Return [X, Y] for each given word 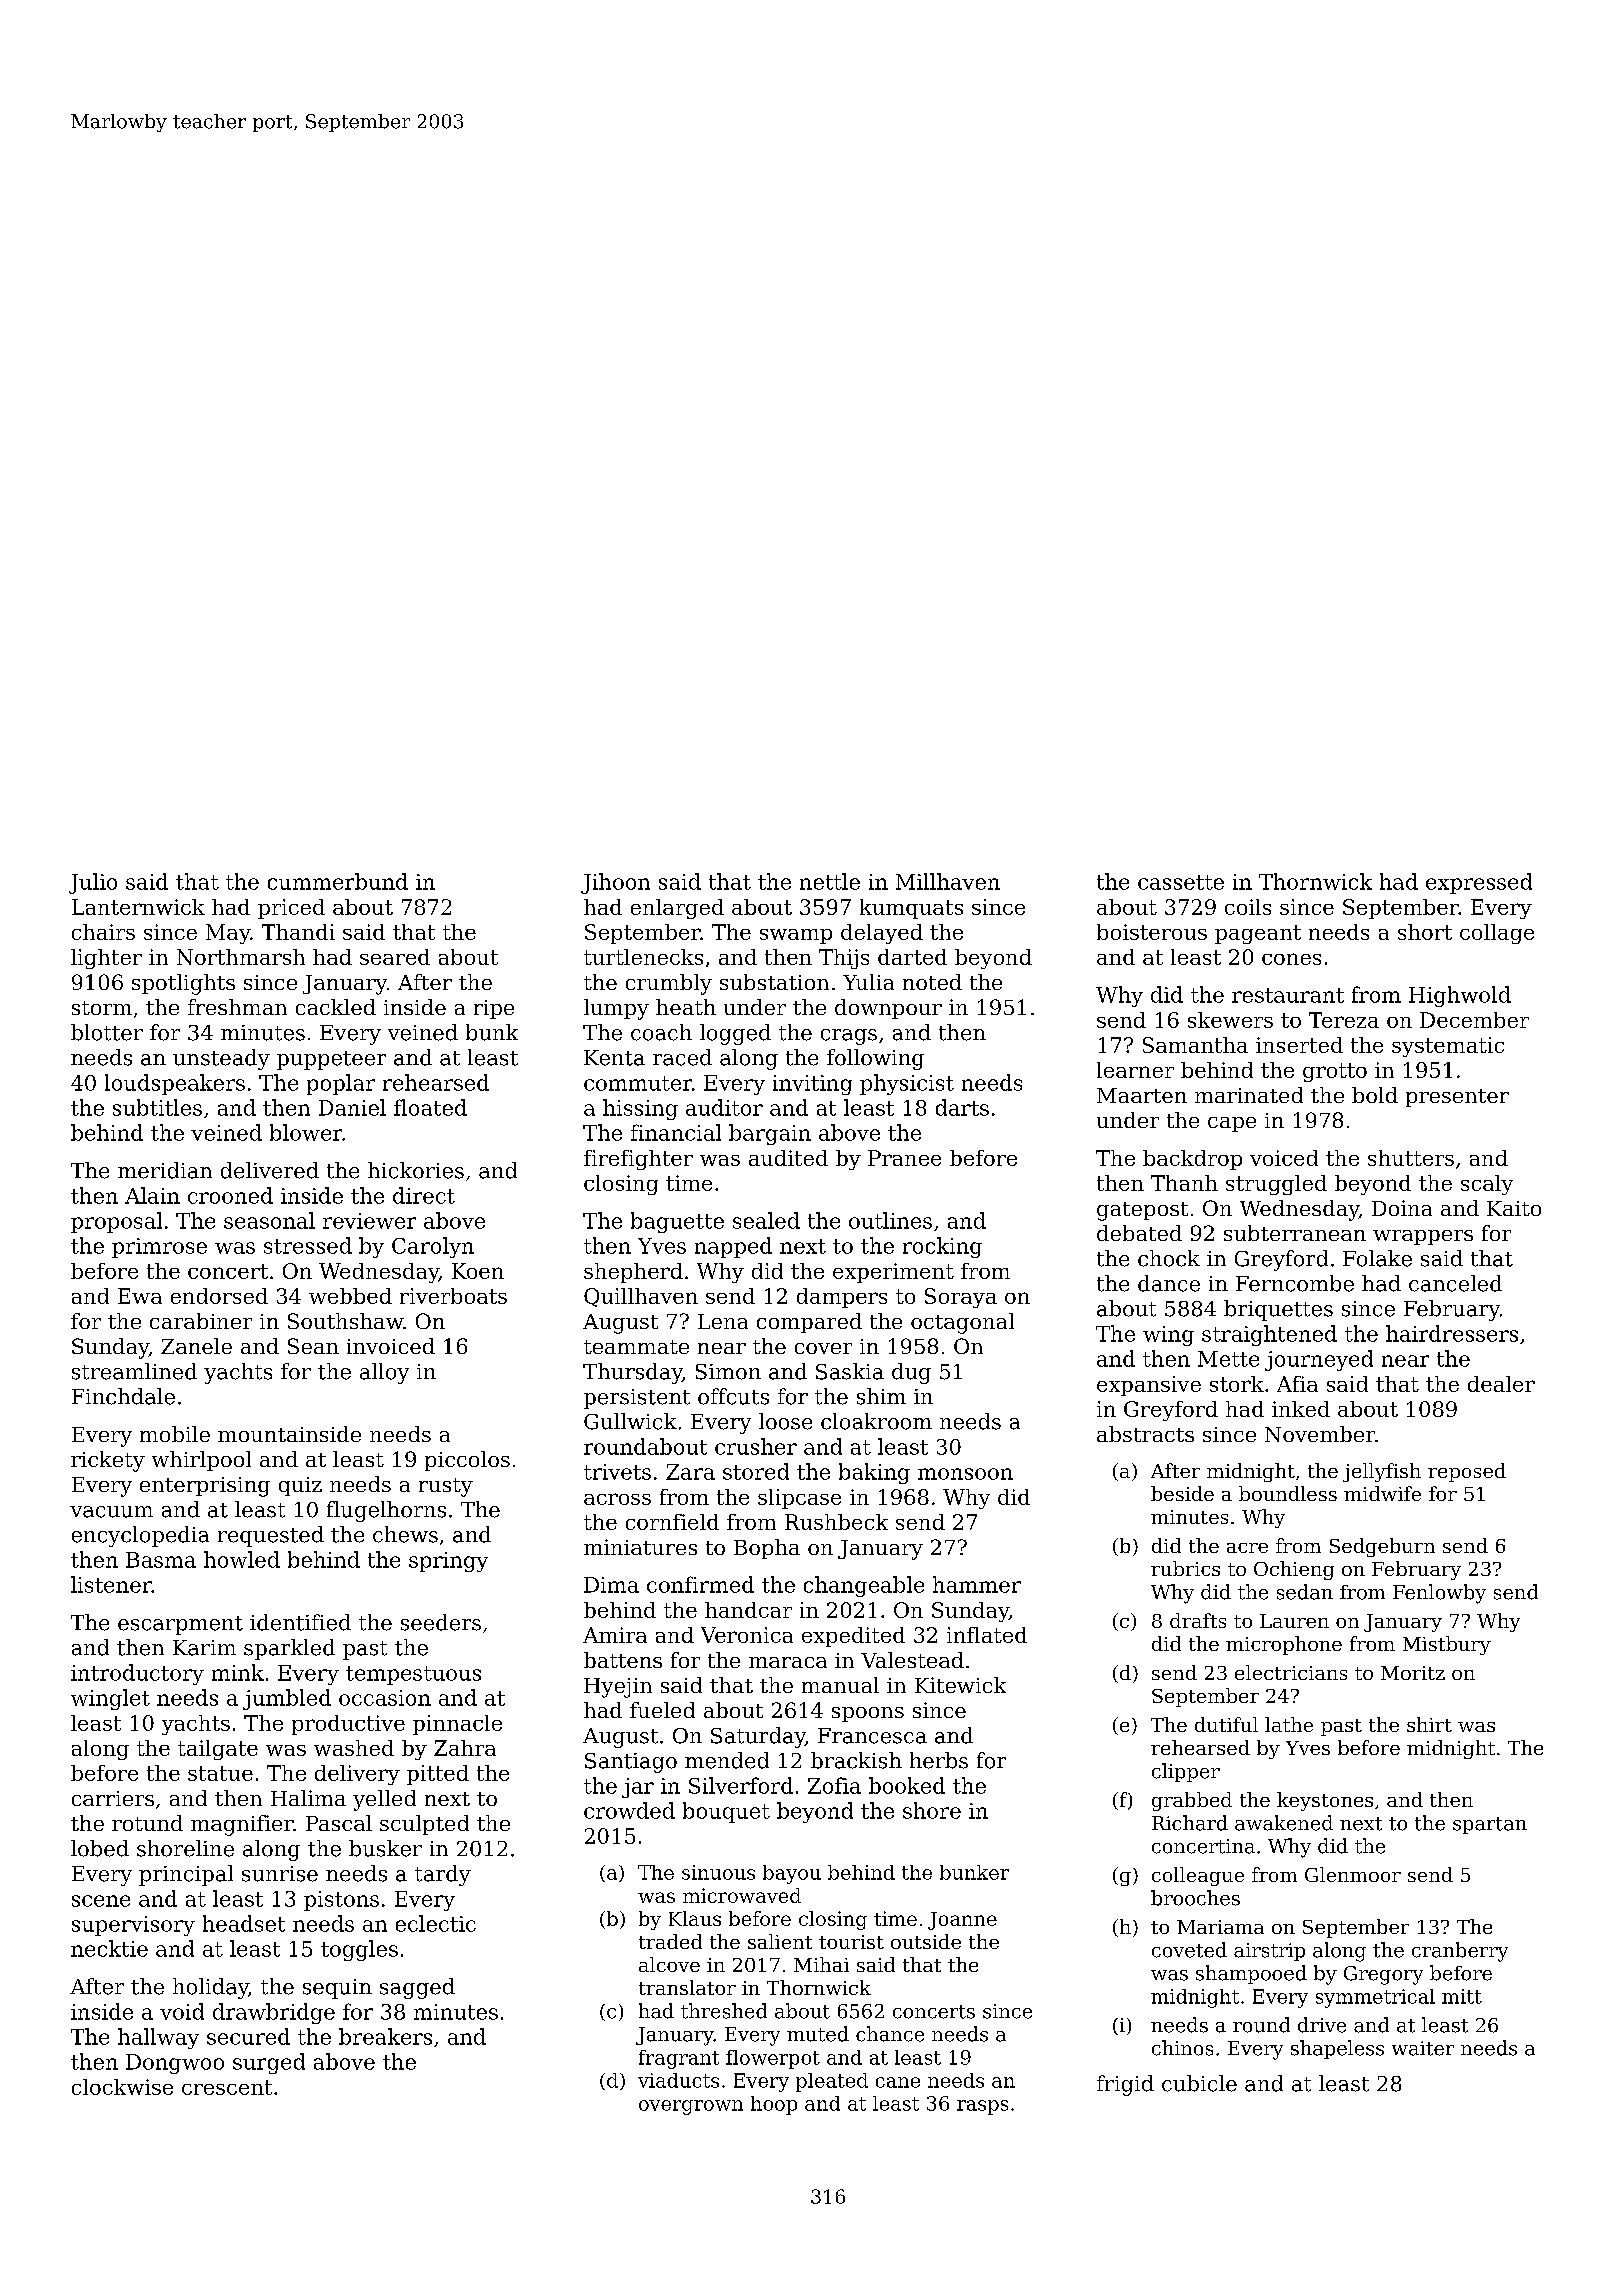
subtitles [157, 1107]
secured [248, 2036]
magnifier [242, 1825]
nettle [830, 881]
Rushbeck [836, 1522]
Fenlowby [1439, 1594]
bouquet [726, 1812]
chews [405, 1534]
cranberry [1460, 1952]
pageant [1258, 934]
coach [661, 1032]
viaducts [678, 2080]
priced [291, 909]
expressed [1479, 883]
